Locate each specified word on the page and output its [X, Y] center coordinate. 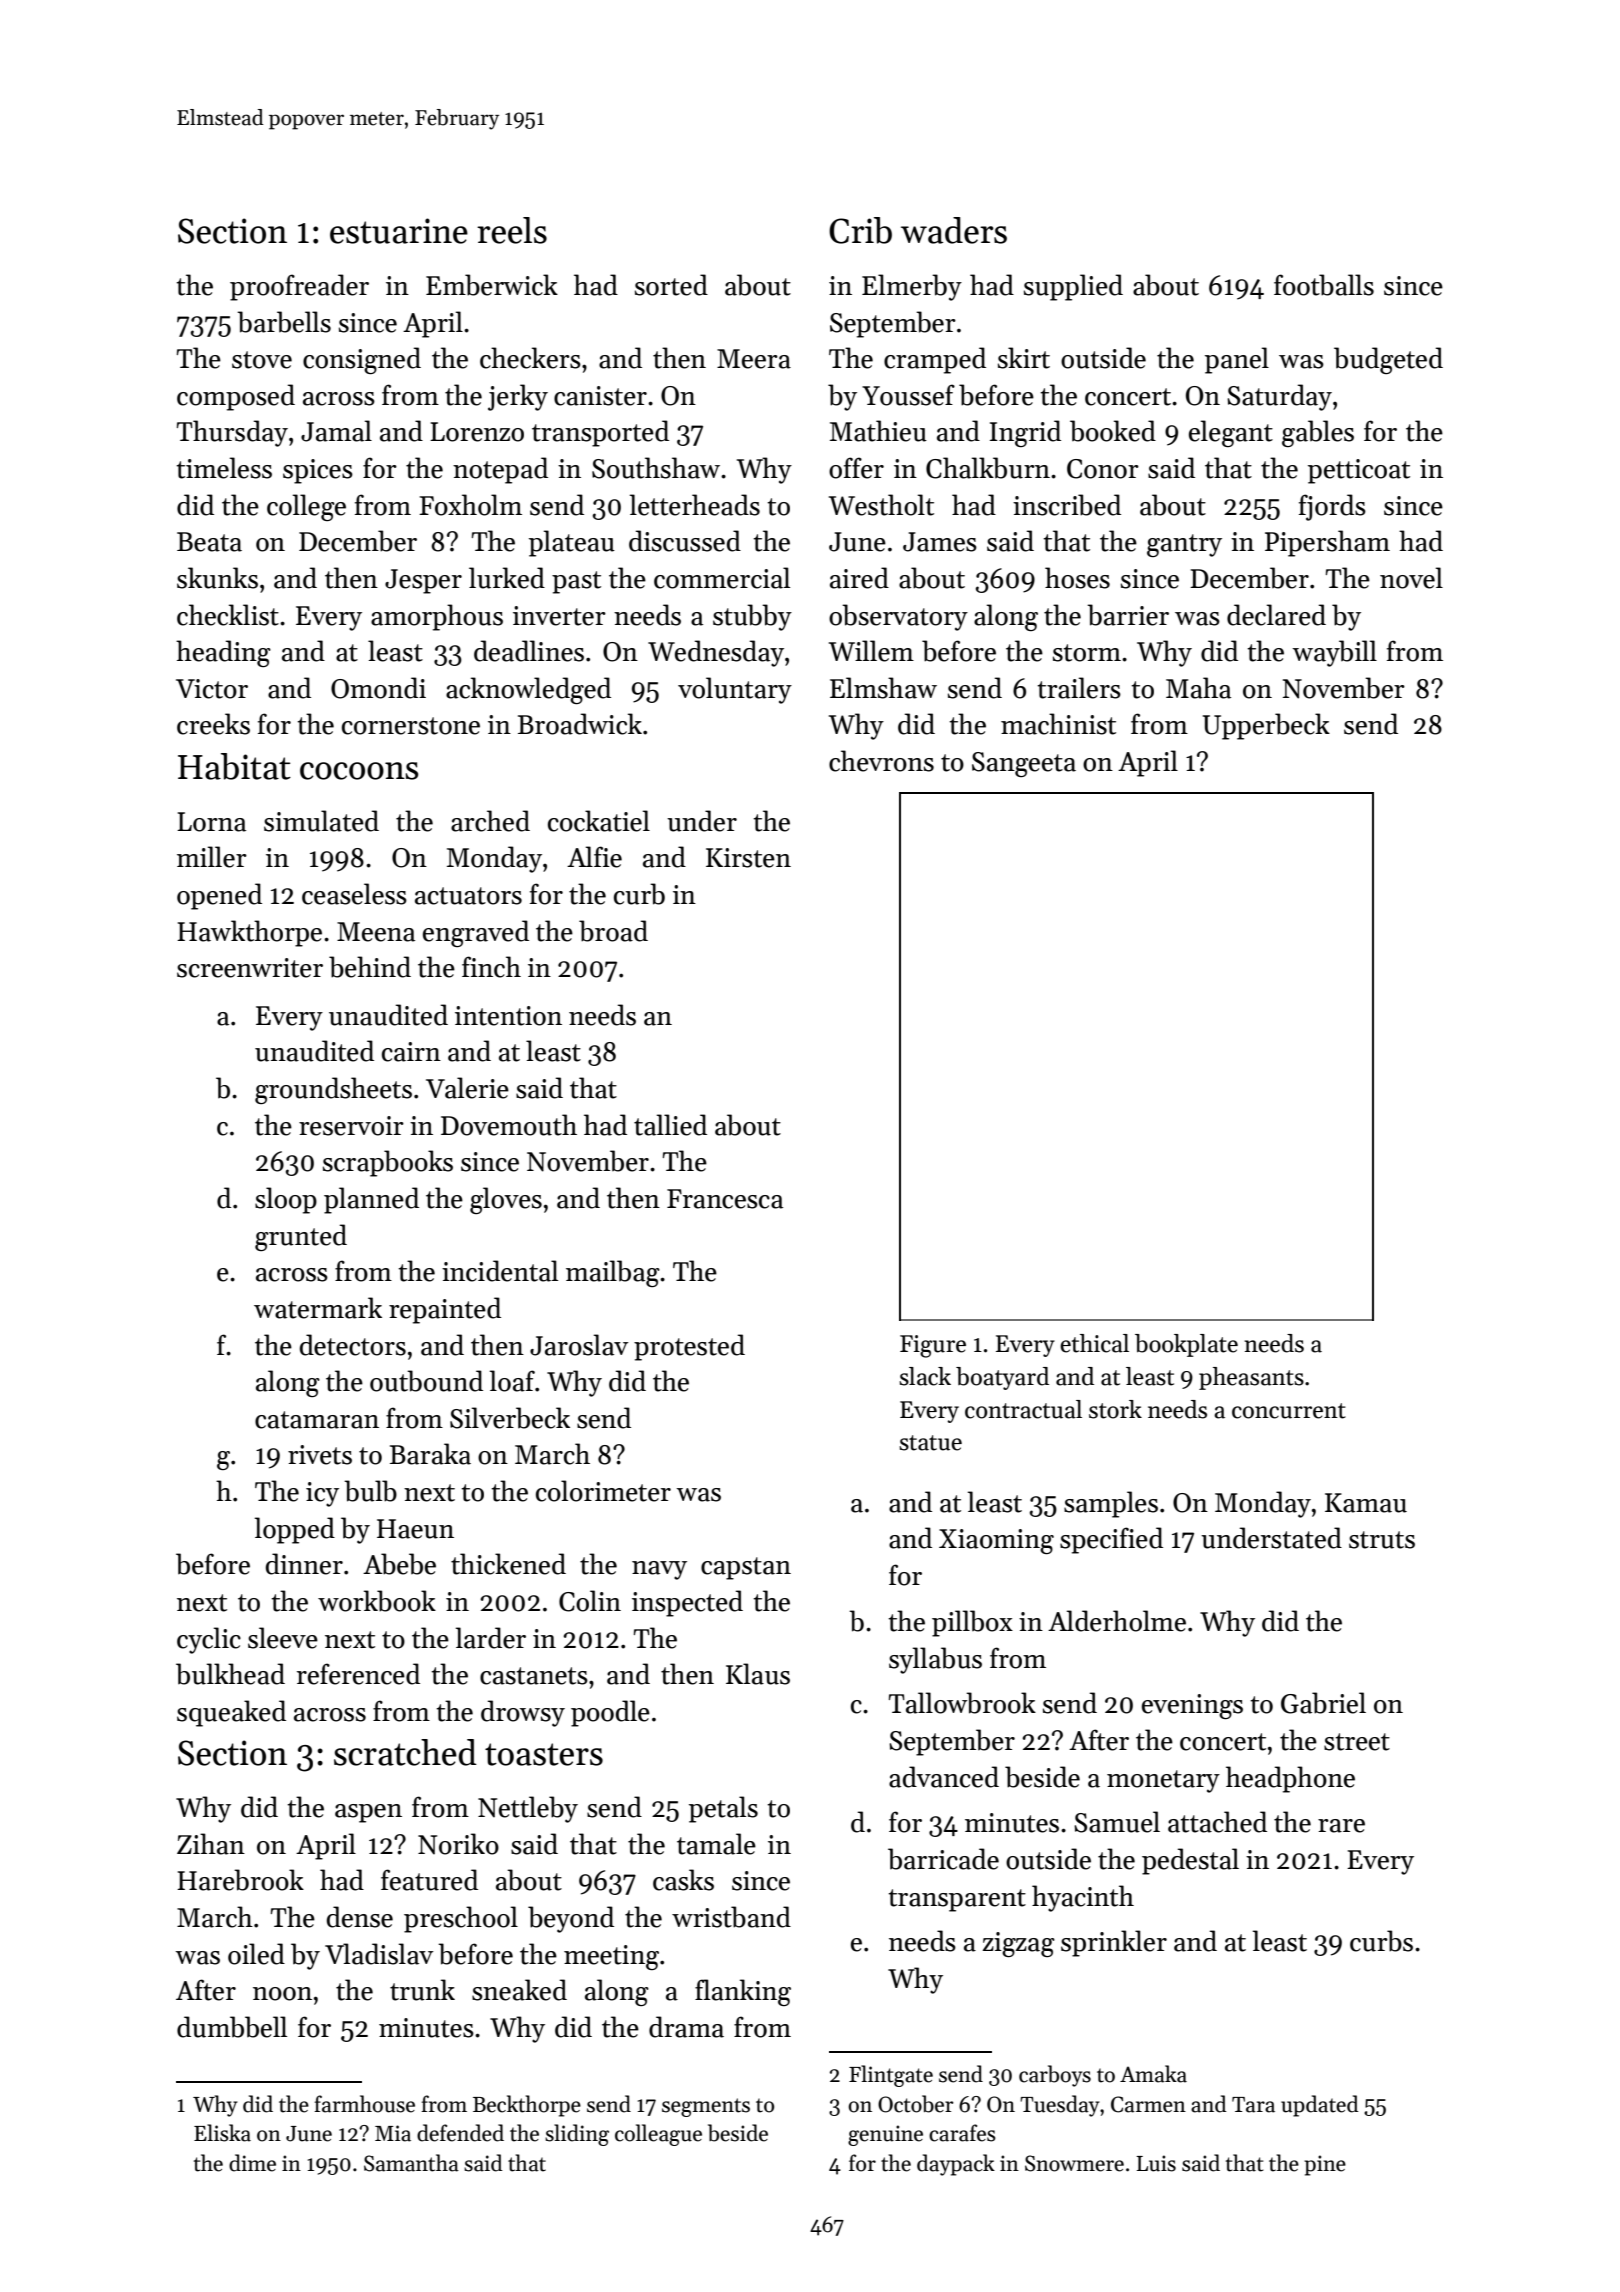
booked [1113, 431]
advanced [944, 1777]
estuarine [399, 231]
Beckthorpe [527, 2106]
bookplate [1186, 1345]
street [1357, 1742]
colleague [658, 2135]
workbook [377, 1601]
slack [925, 1376]
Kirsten [748, 858]
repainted [445, 1310]
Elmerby [912, 287]
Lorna [211, 822]
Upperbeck [1266, 726]
